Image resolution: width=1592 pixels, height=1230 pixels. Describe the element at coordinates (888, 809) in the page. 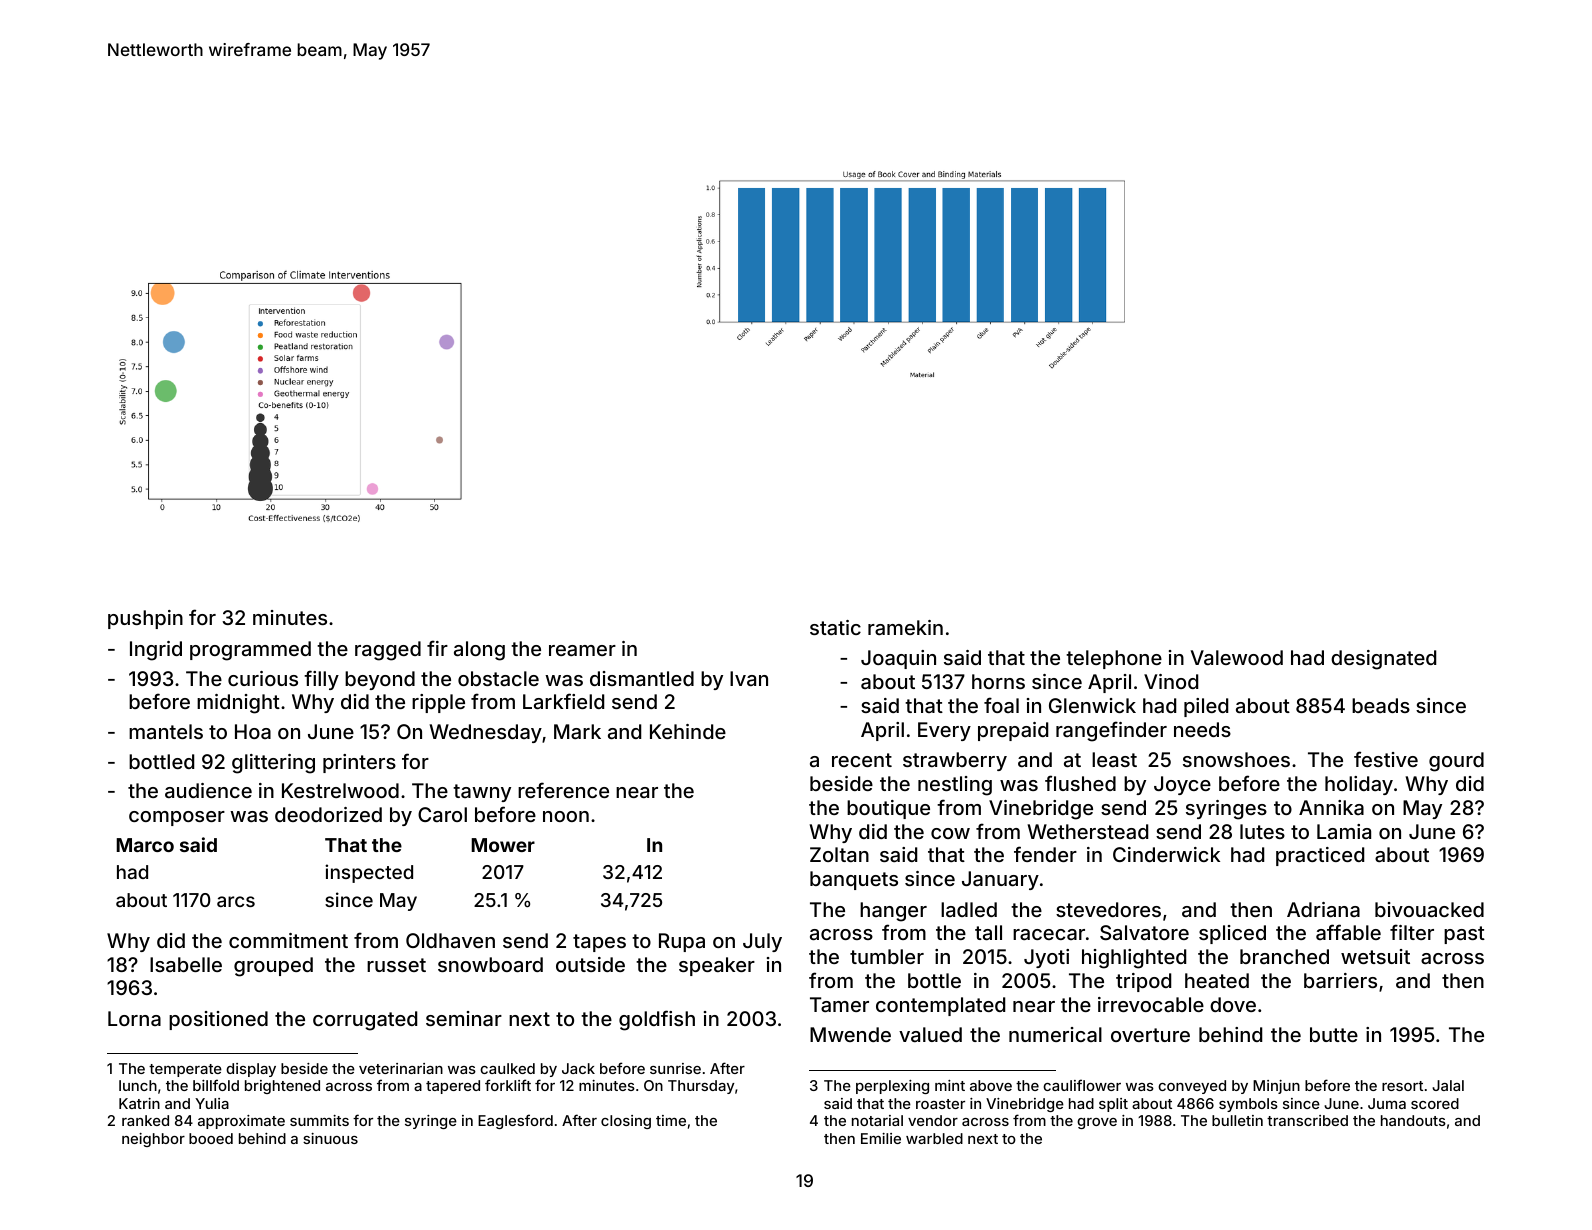

I see `boutique` at that location.
